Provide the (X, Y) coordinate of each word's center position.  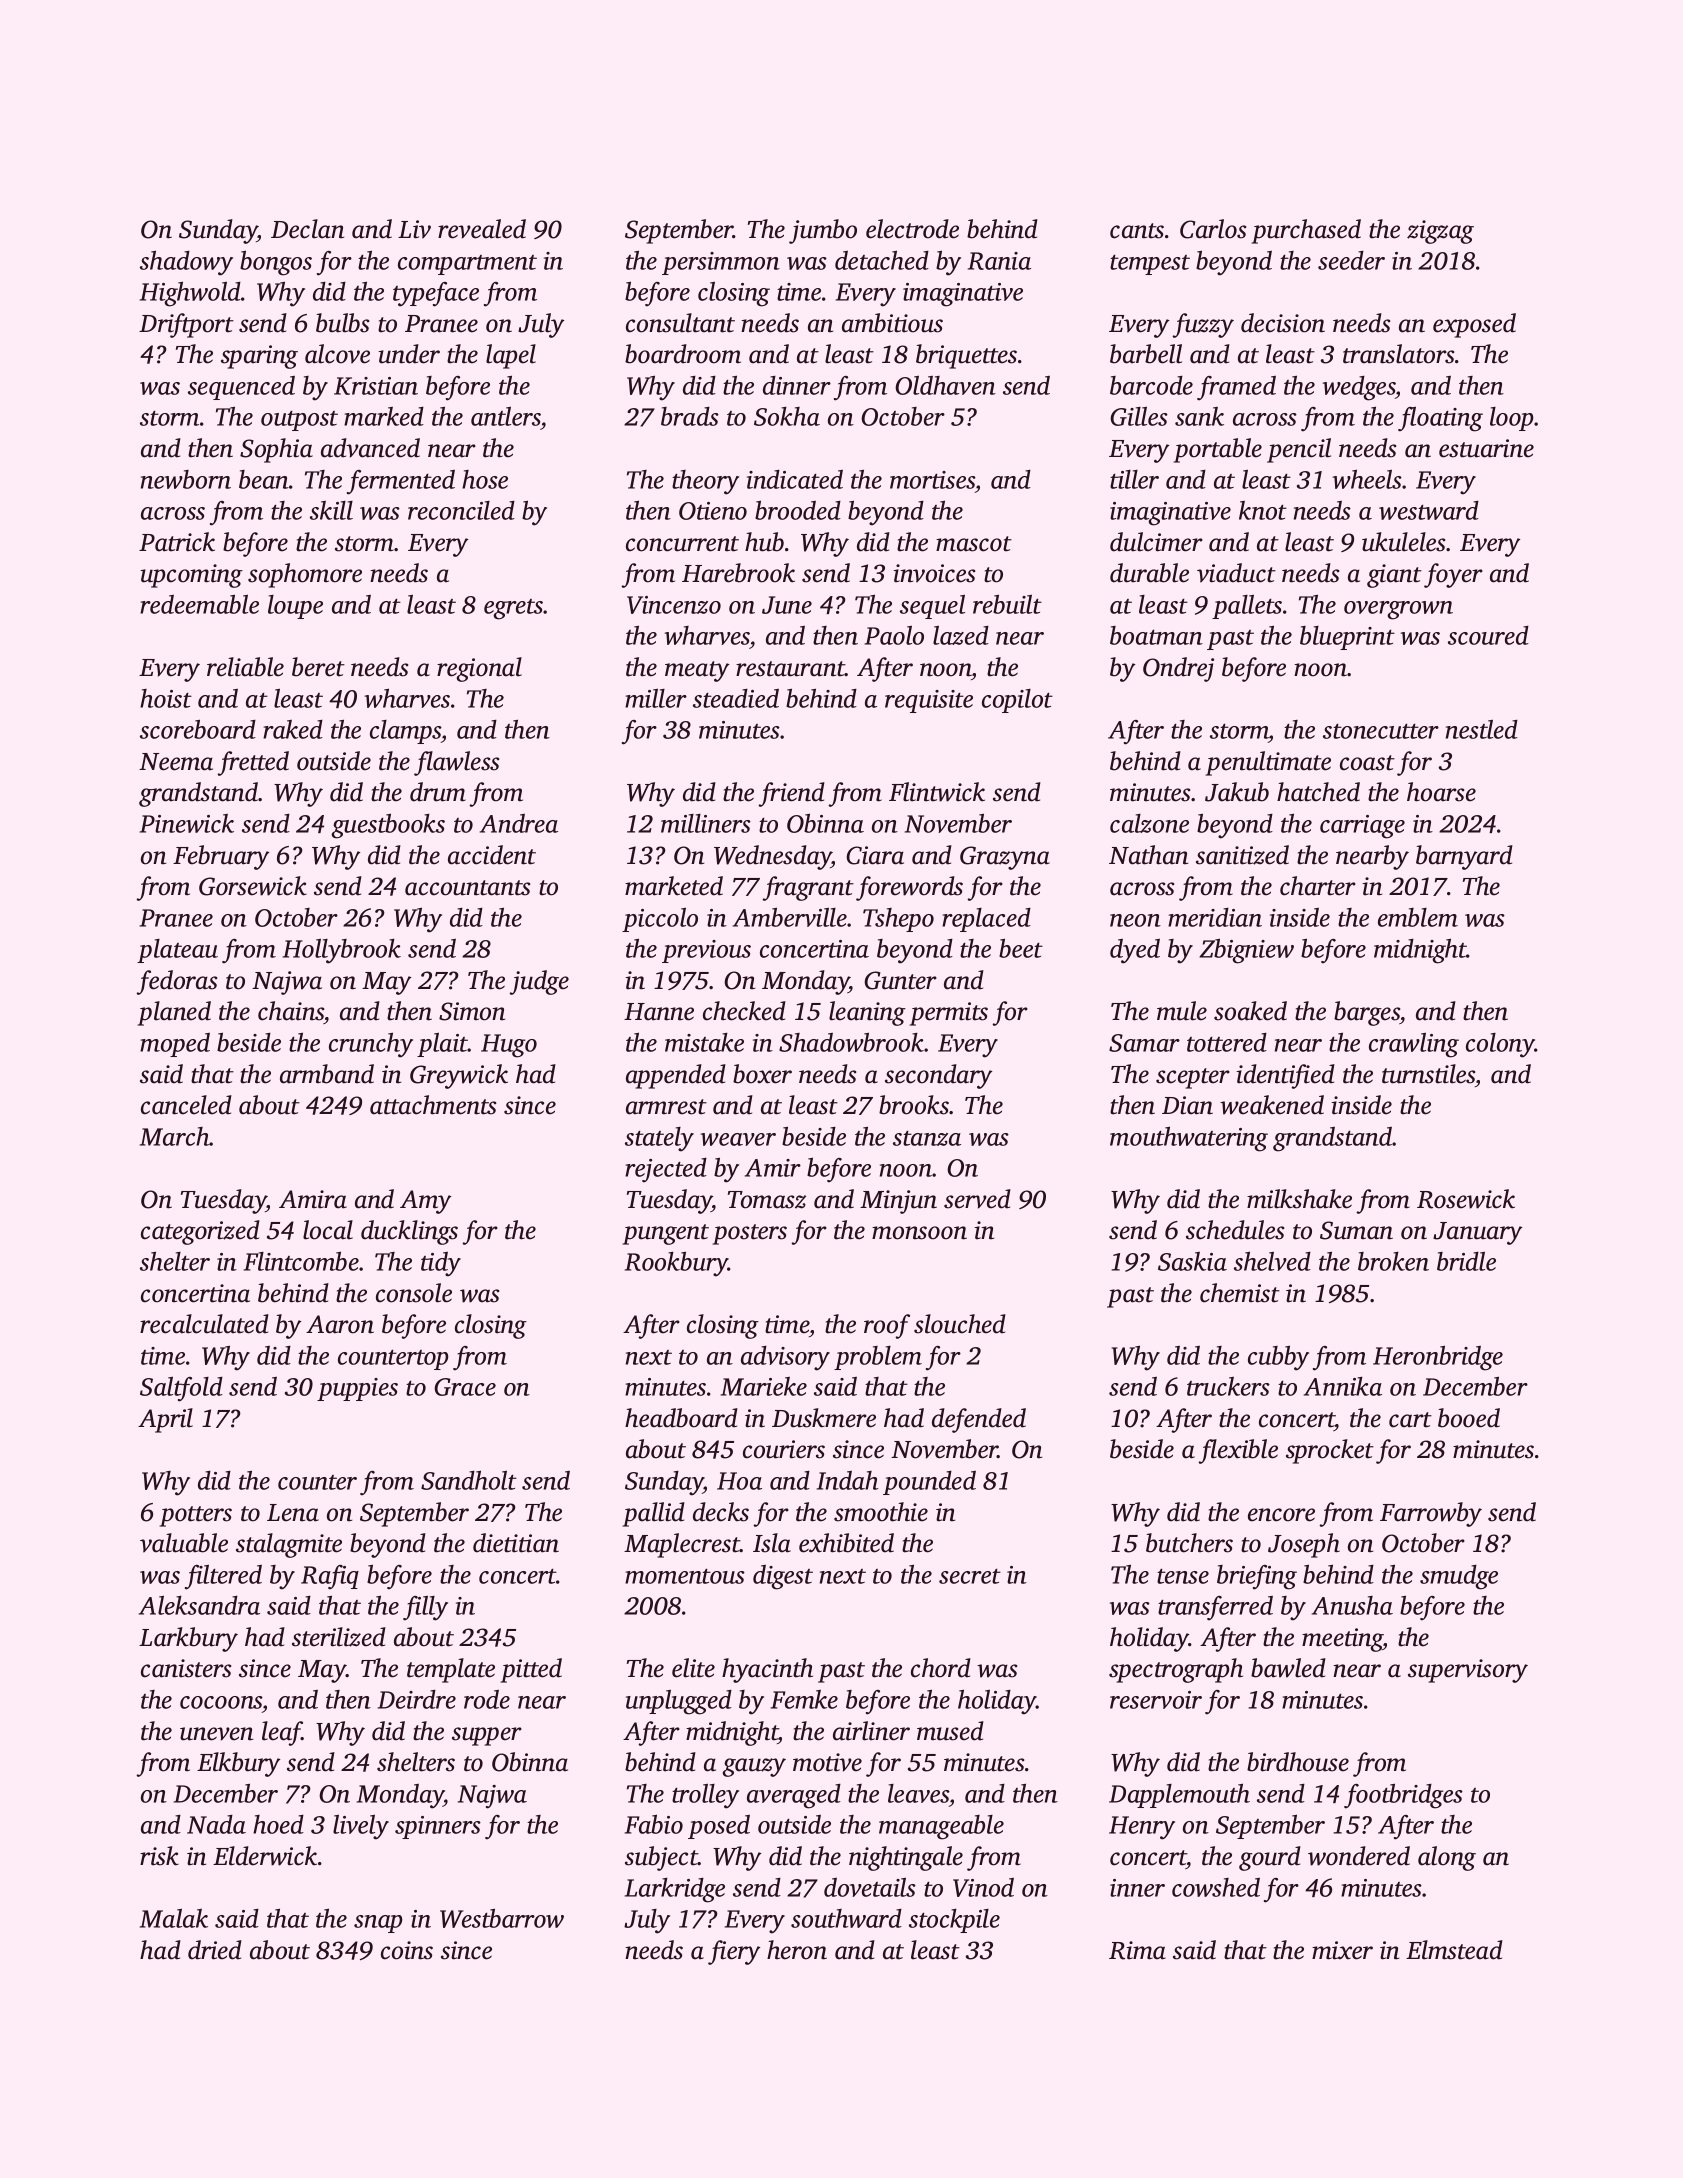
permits (949, 1014)
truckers (1228, 1386)
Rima (1137, 1950)
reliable (245, 667)
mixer (1342, 1950)
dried (215, 1950)
